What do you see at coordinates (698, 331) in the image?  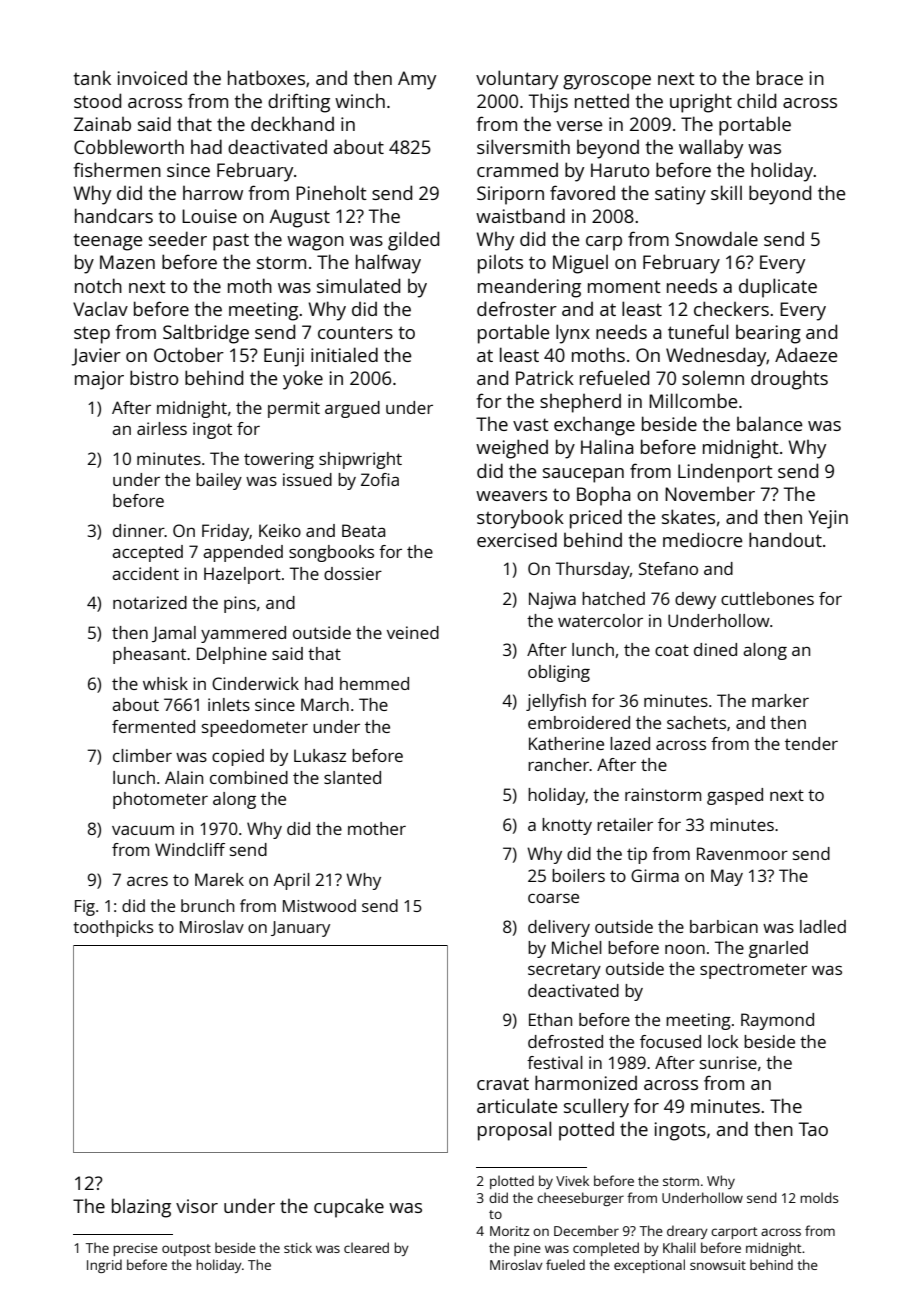 I see `tuneful` at bounding box center [698, 331].
